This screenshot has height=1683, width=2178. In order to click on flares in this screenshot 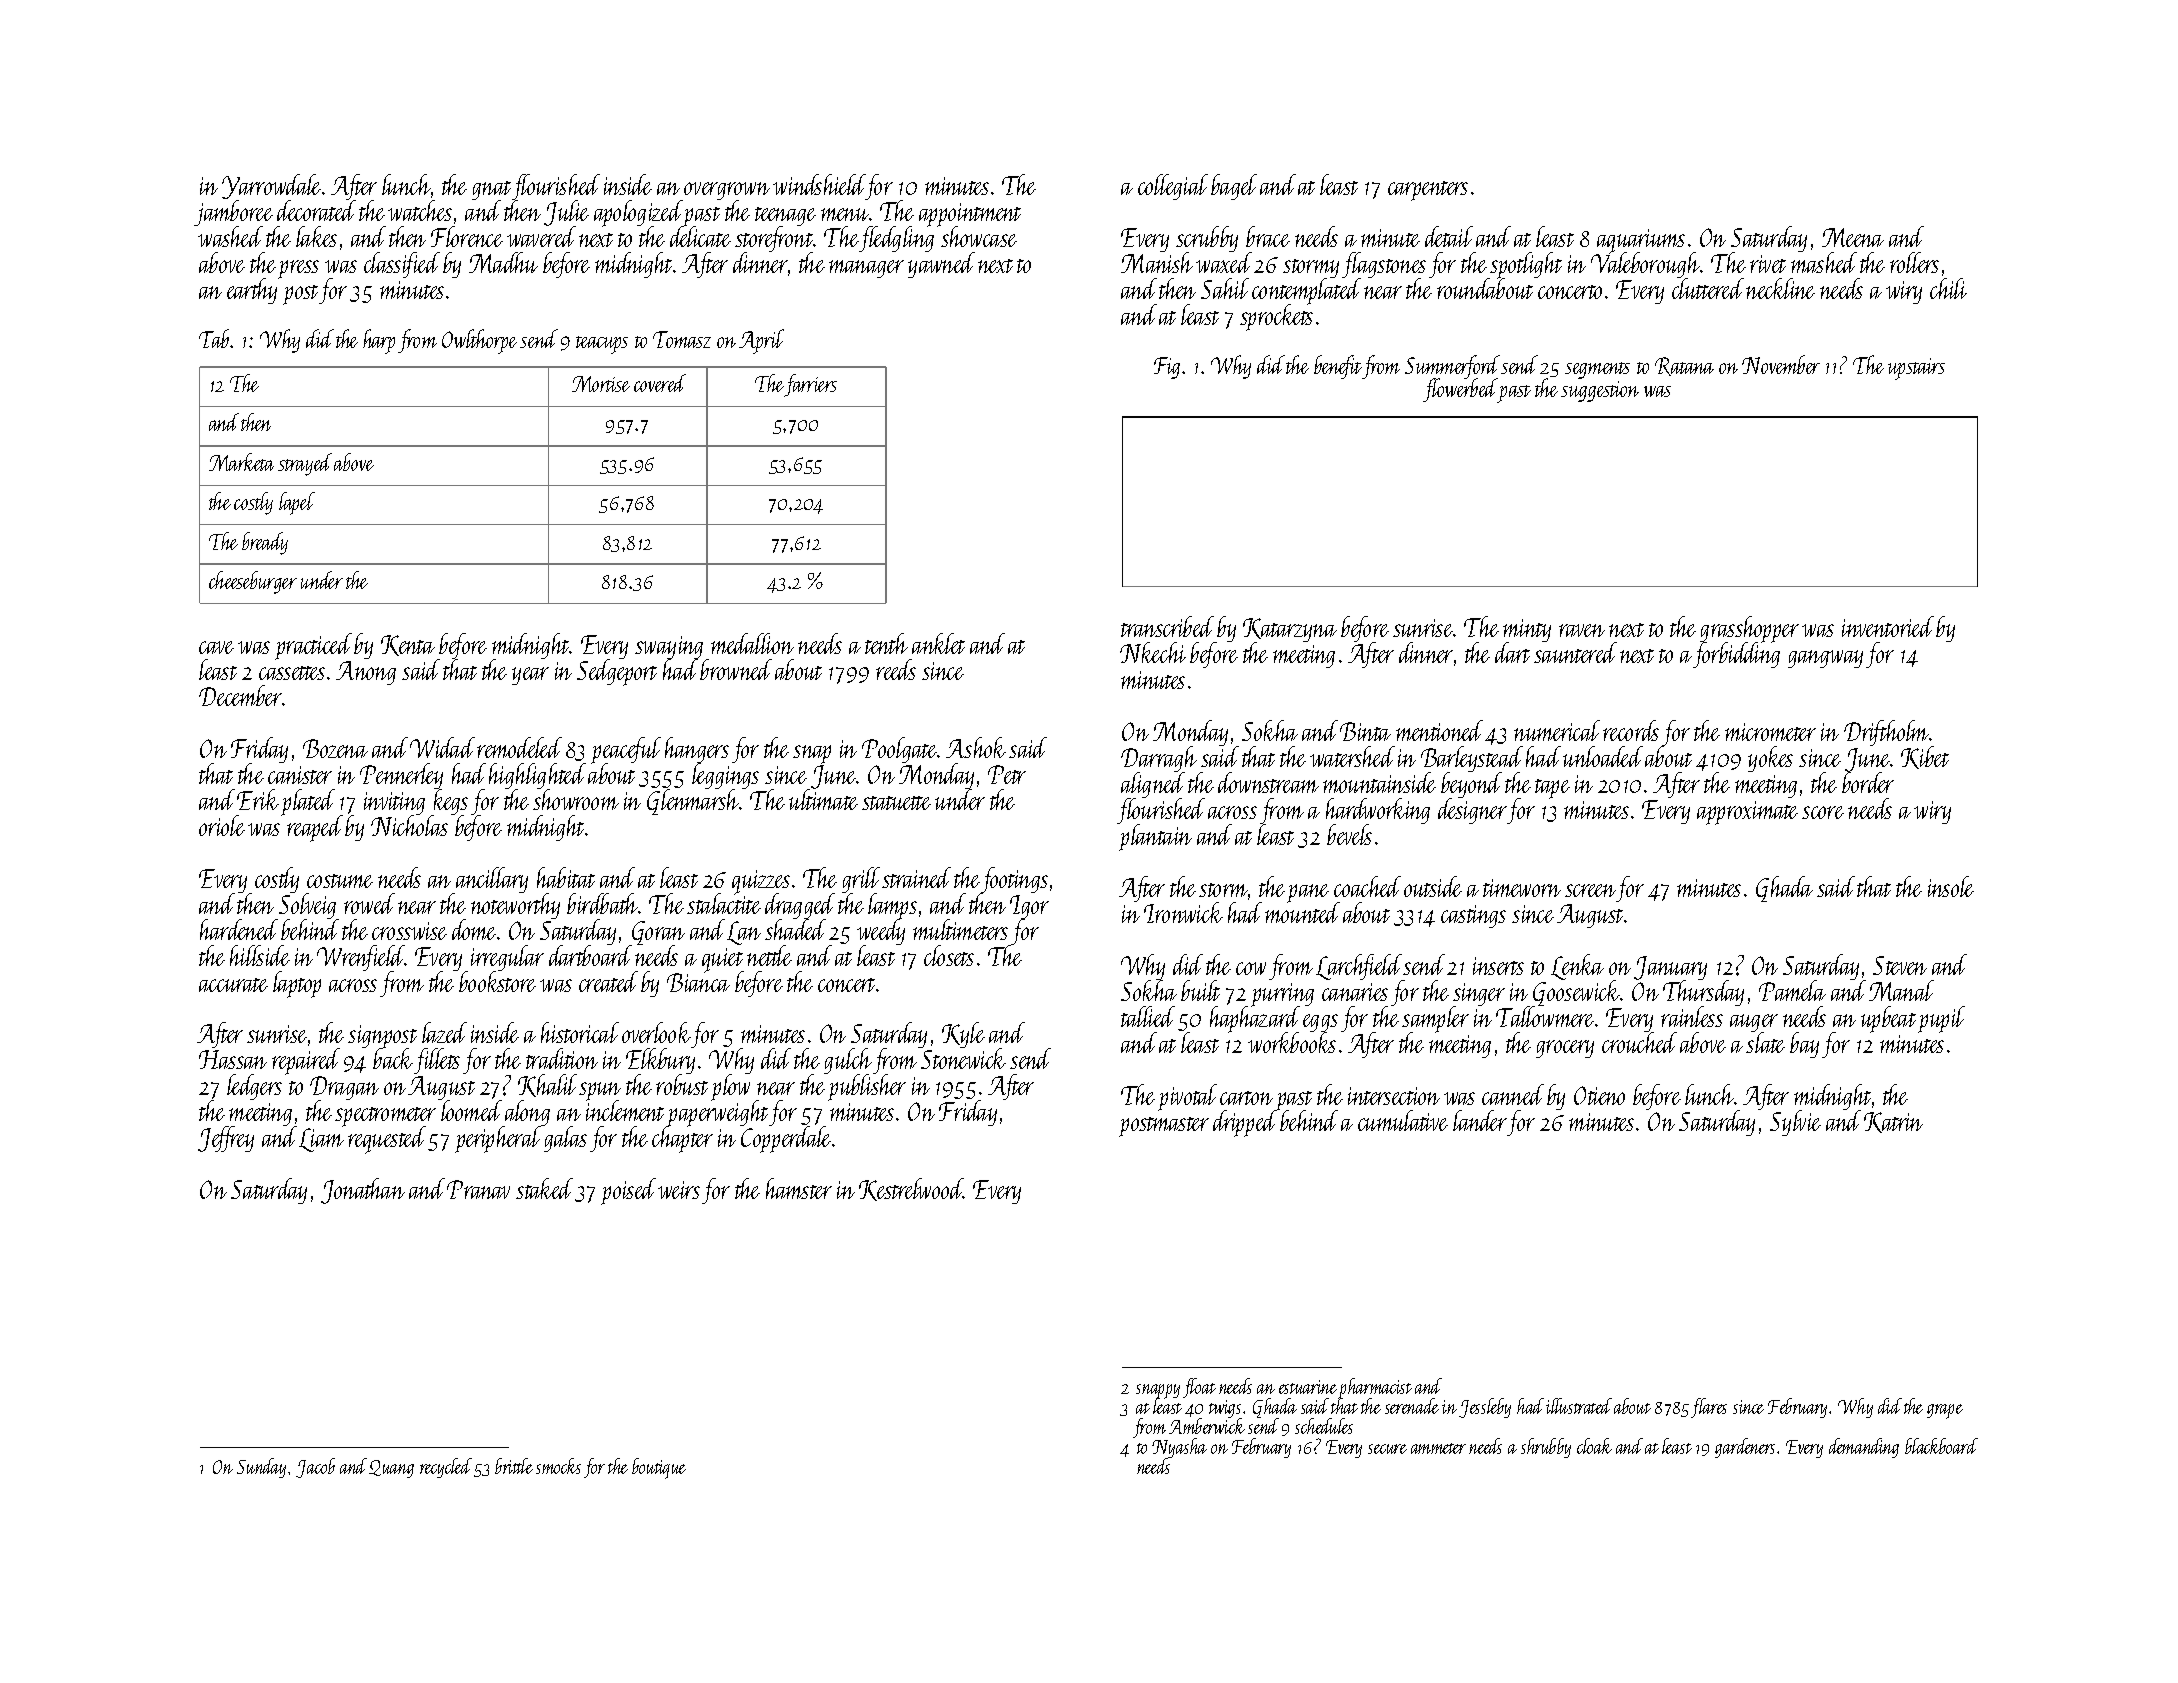, I will do `click(1709, 1408)`.
